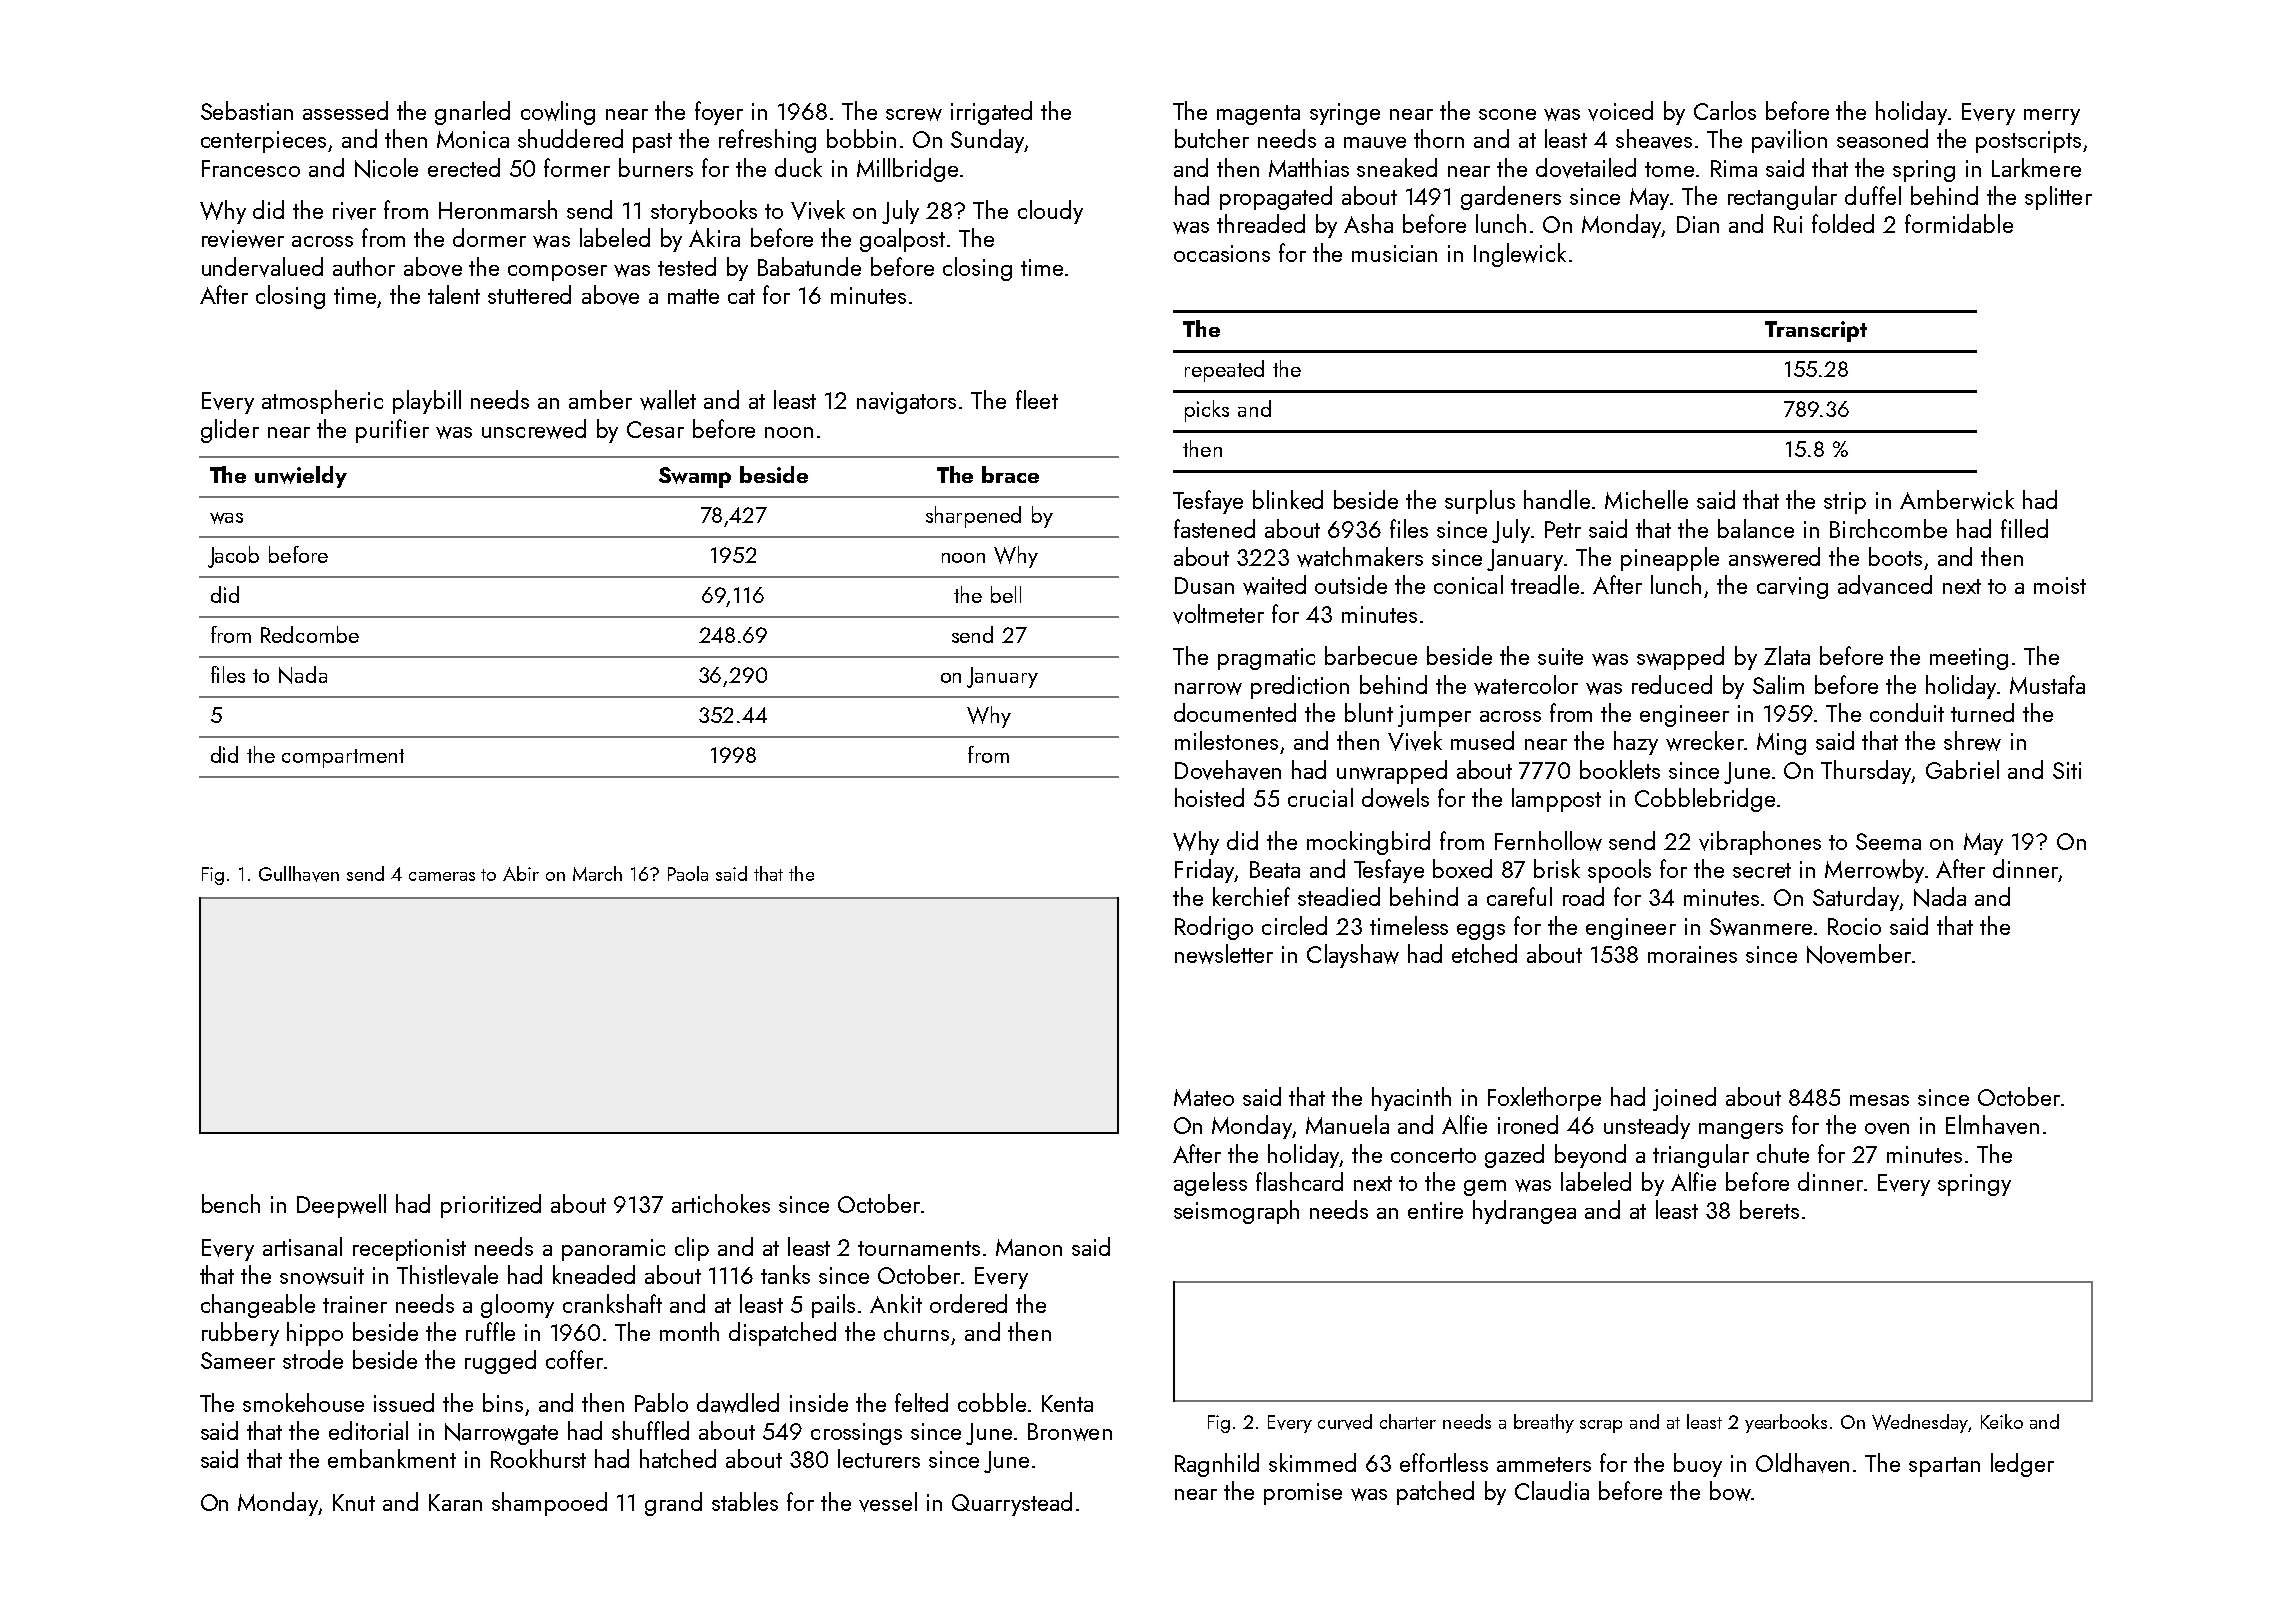  What do you see at coordinates (1312, 1462) in the screenshot?
I see `skimmed` at bounding box center [1312, 1462].
